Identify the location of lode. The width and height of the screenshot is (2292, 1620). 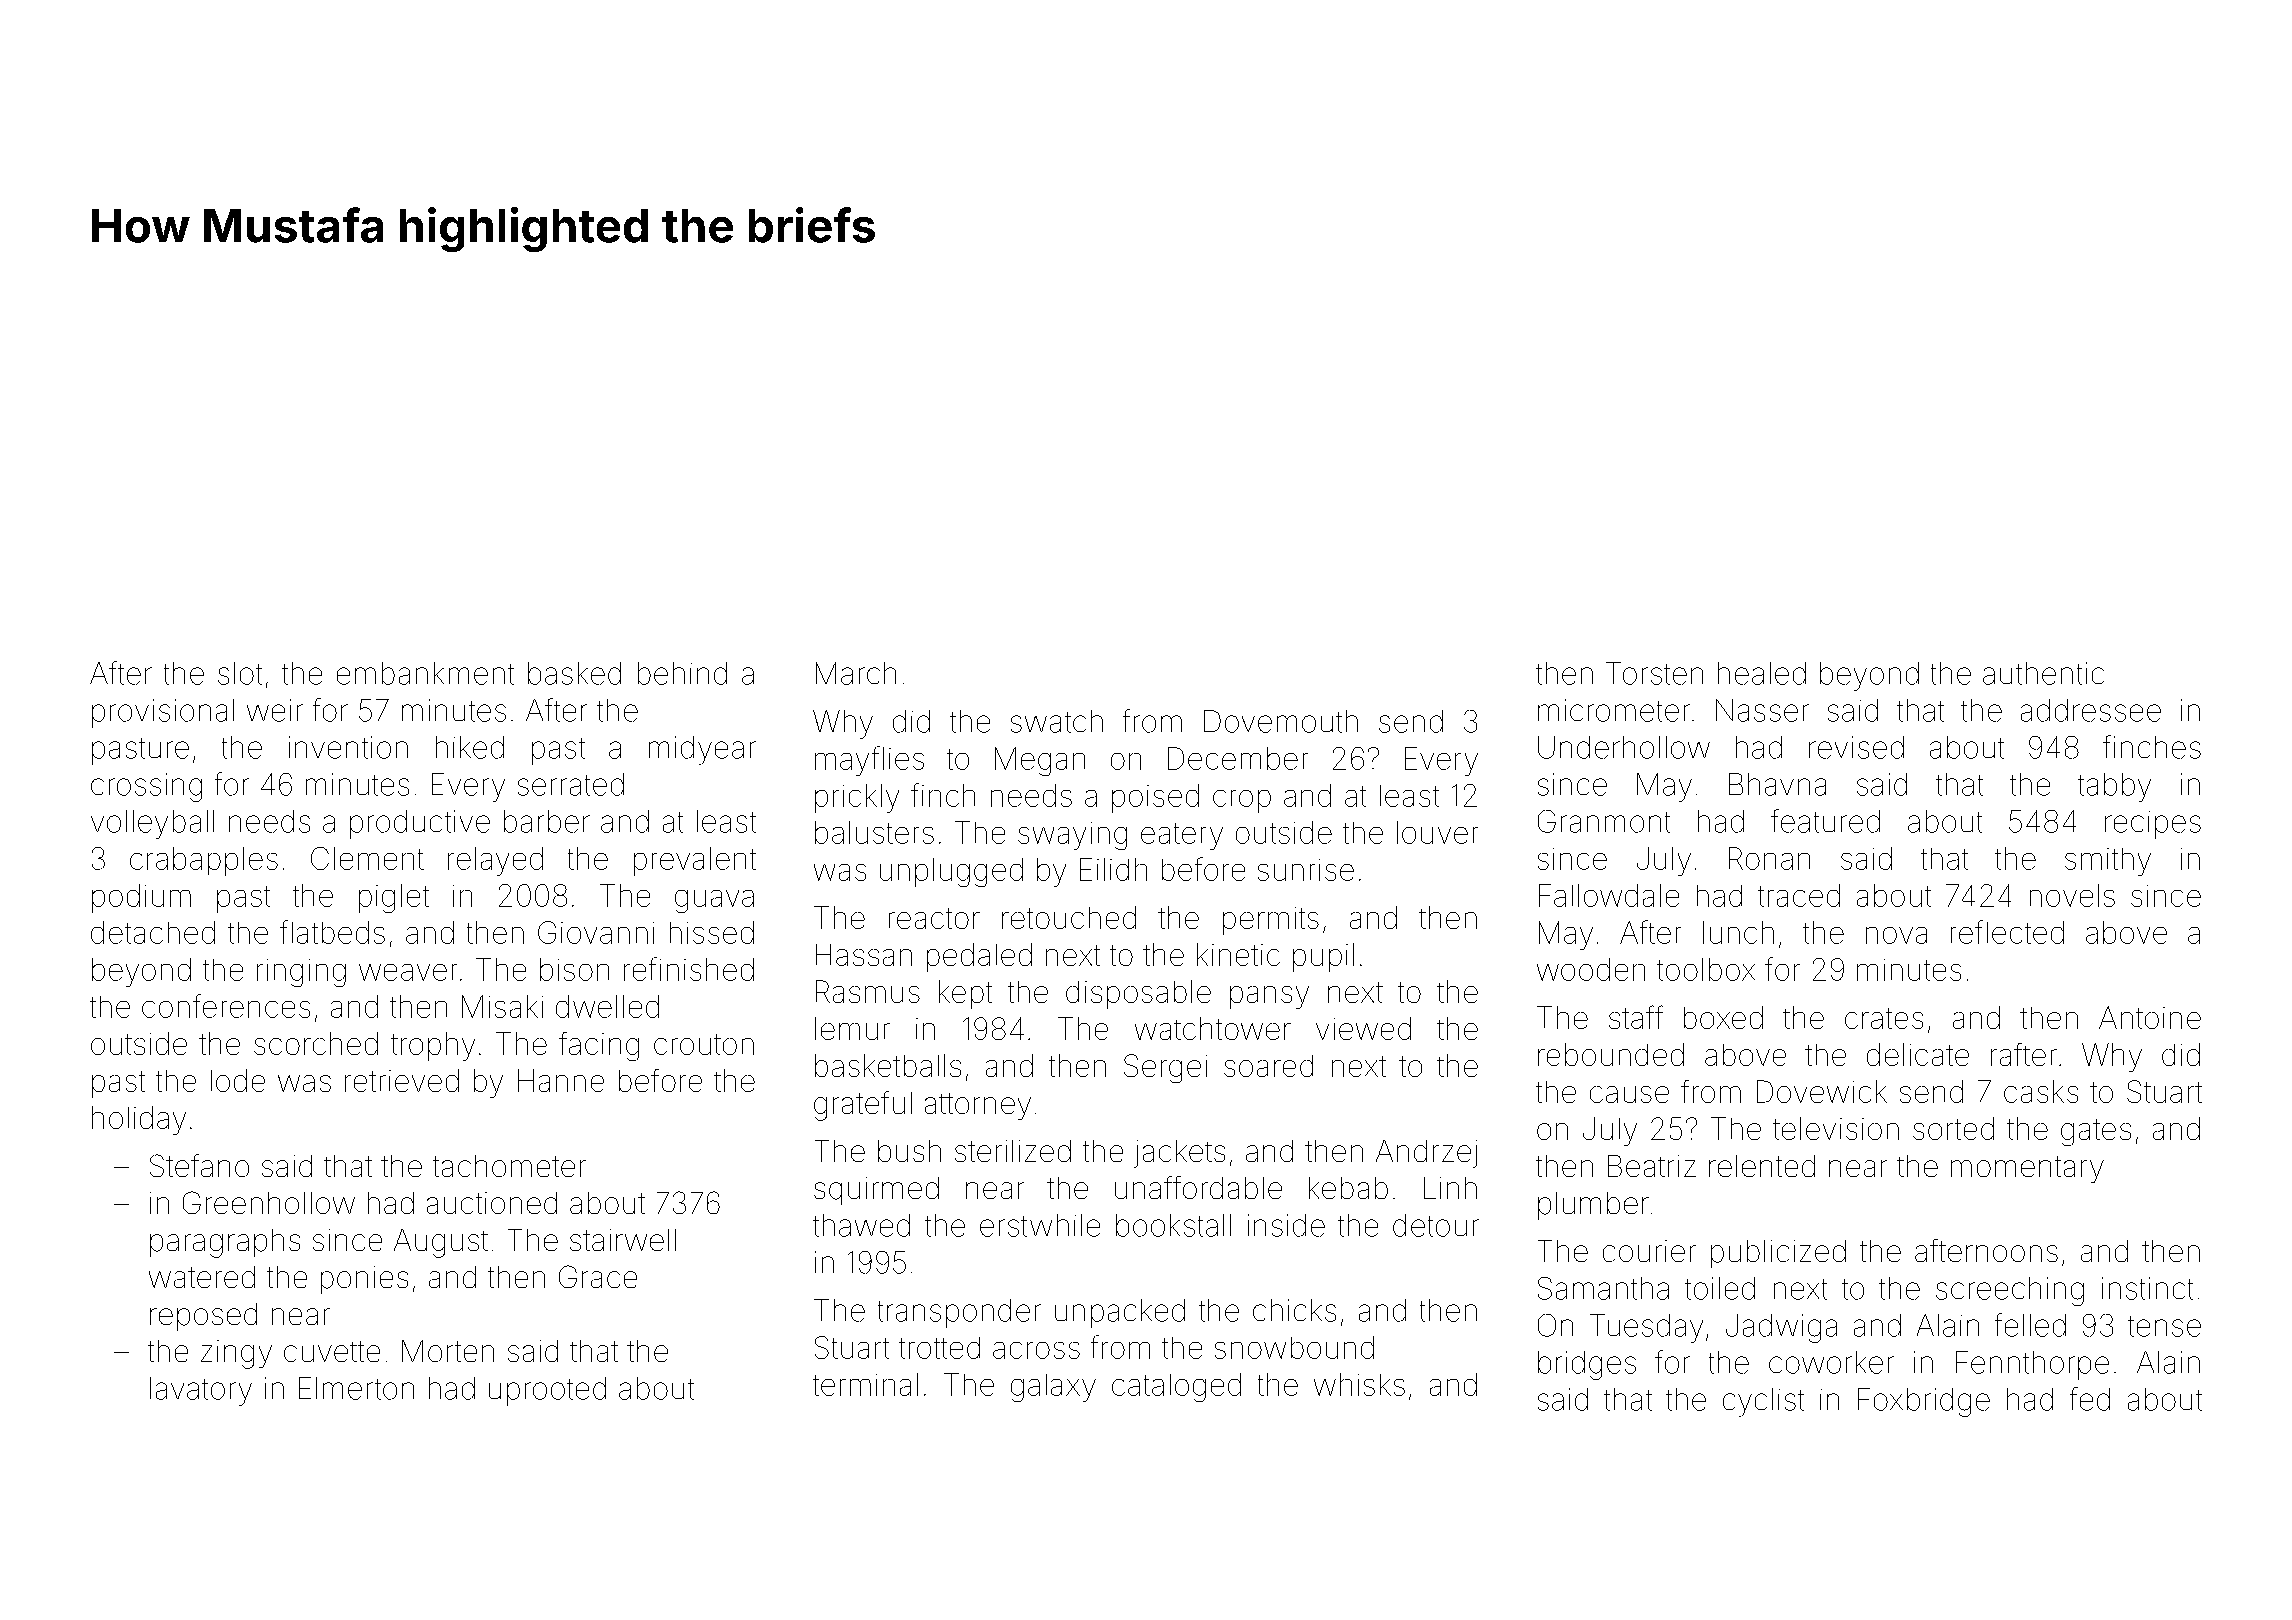
(238, 1080).
